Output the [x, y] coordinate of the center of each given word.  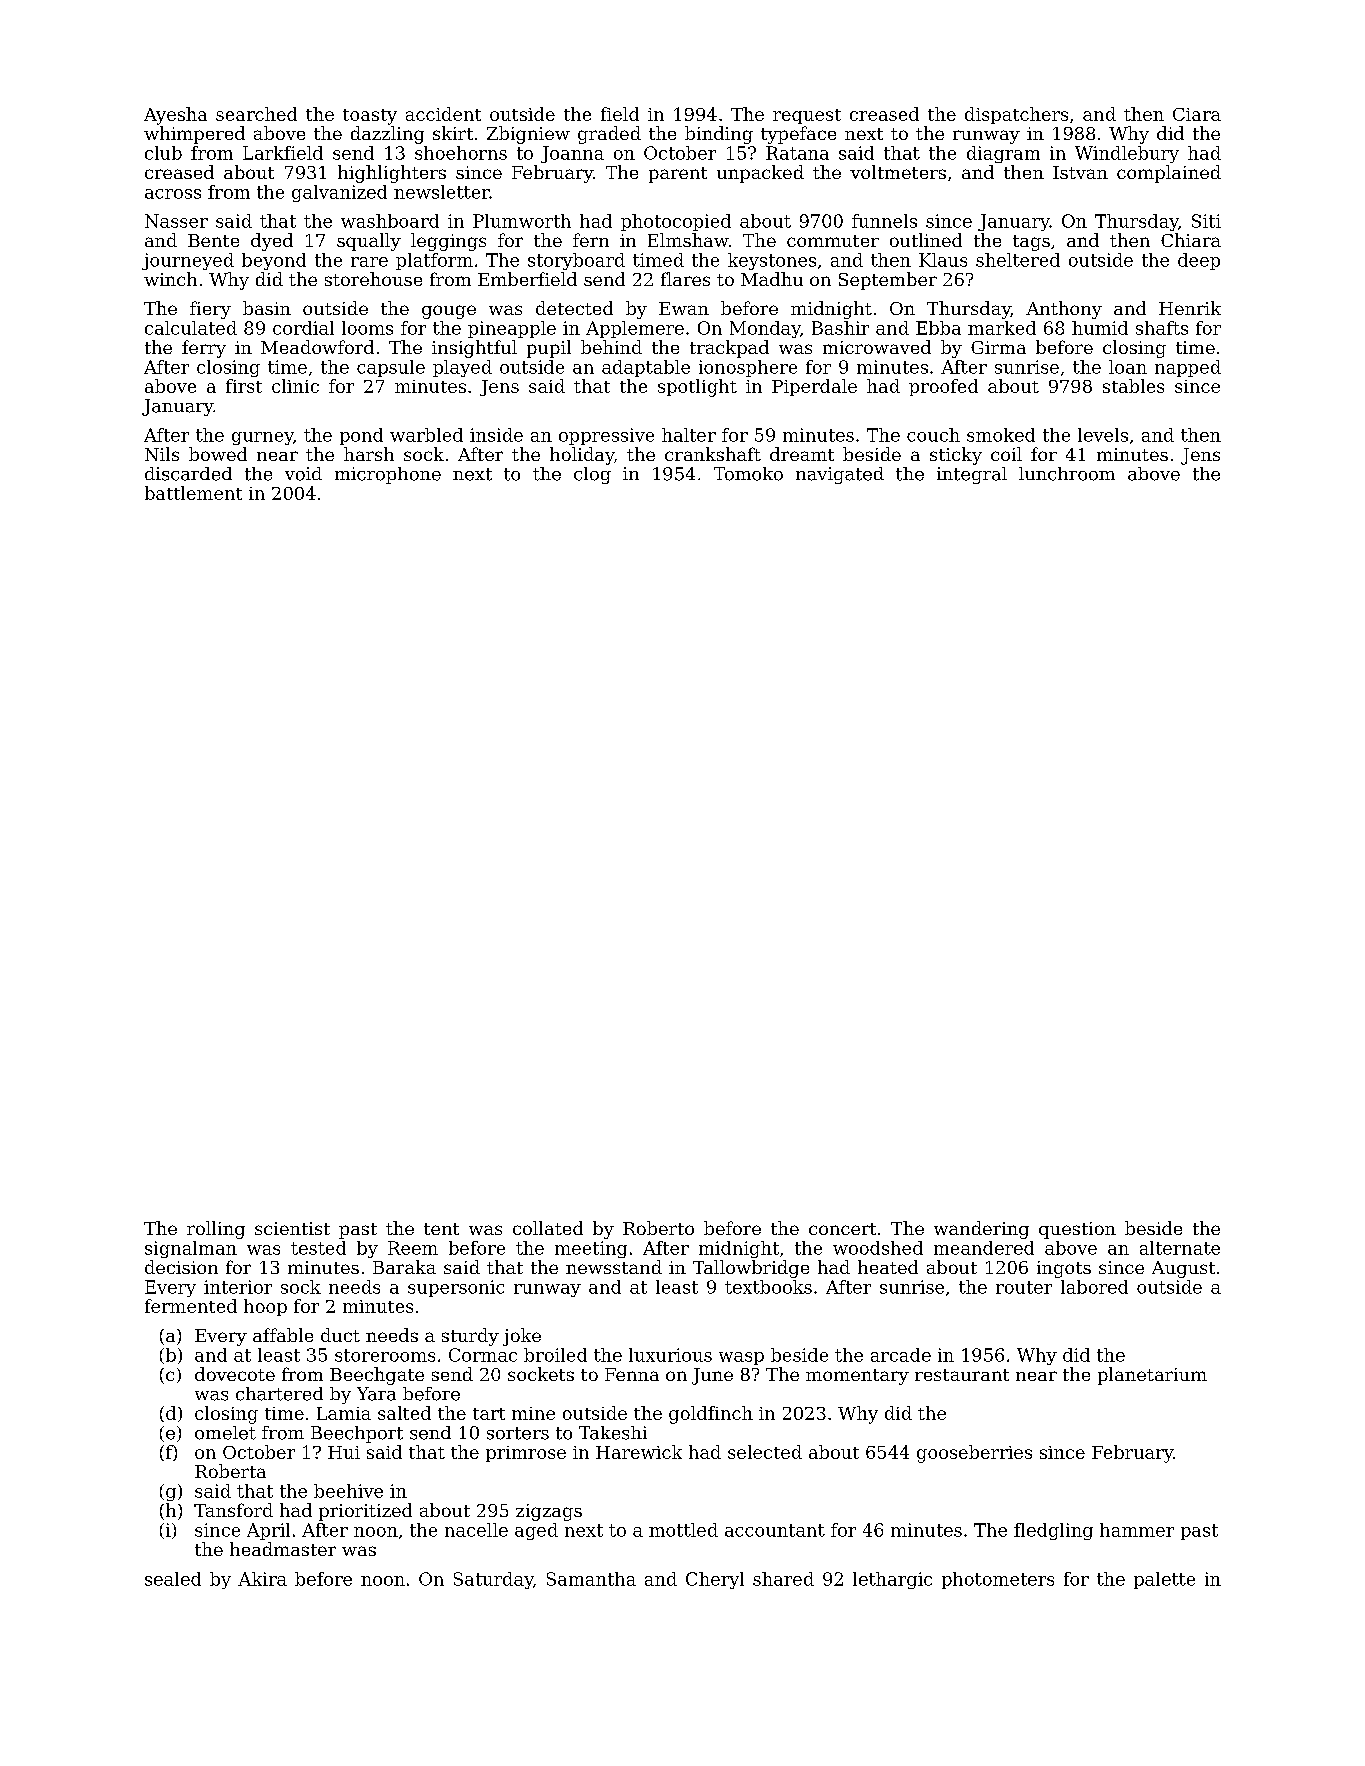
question [1077, 1230]
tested [318, 1248]
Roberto [658, 1228]
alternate [1180, 1248]
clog [592, 475]
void [303, 474]
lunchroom [1067, 474]
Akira [262, 1579]
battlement [193, 493]
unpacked [760, 174]
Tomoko [748, 474]
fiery [210, 310]
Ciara [1197, 114]
